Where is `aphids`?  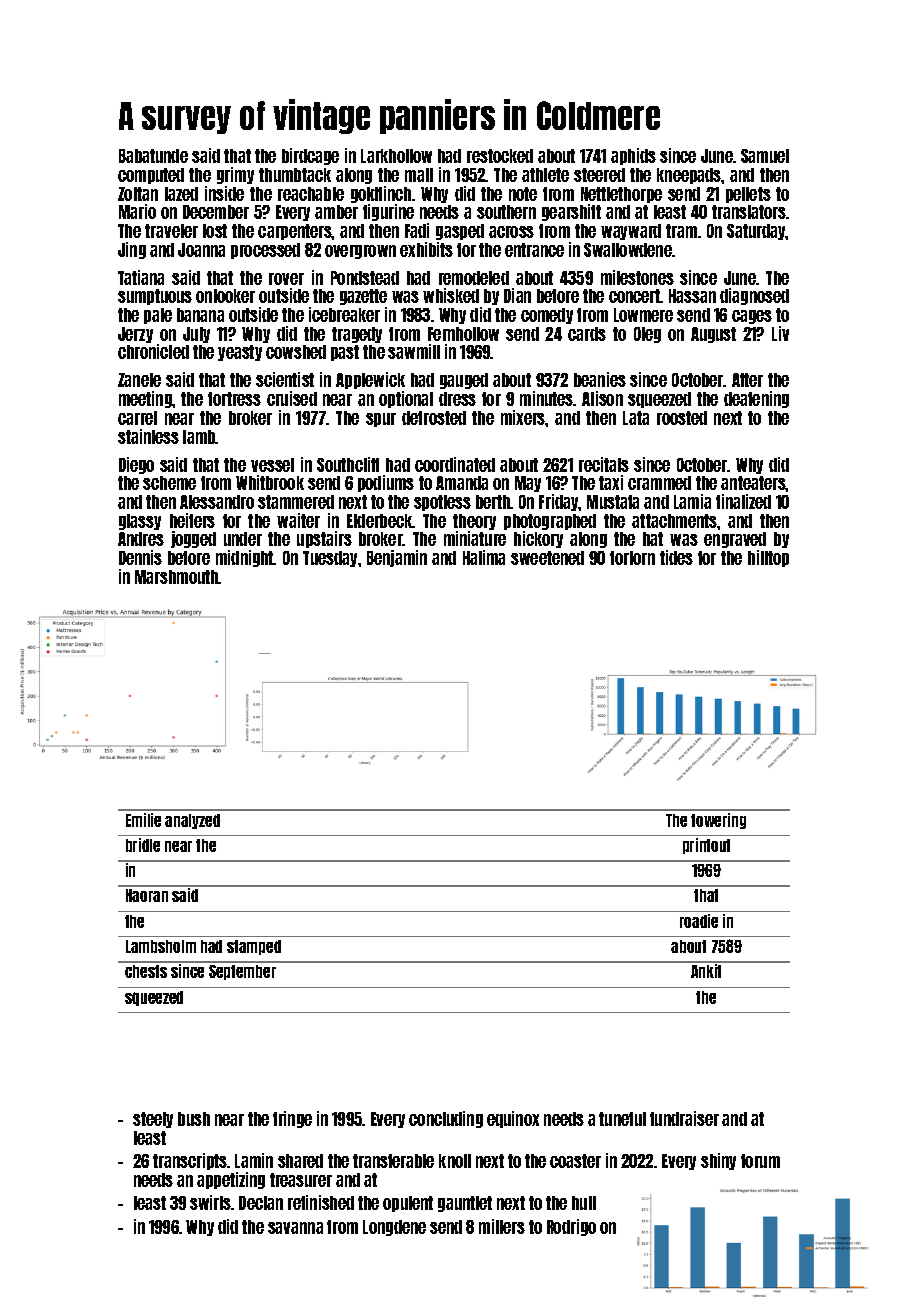
aphids is located at coordinates (633, 156).
